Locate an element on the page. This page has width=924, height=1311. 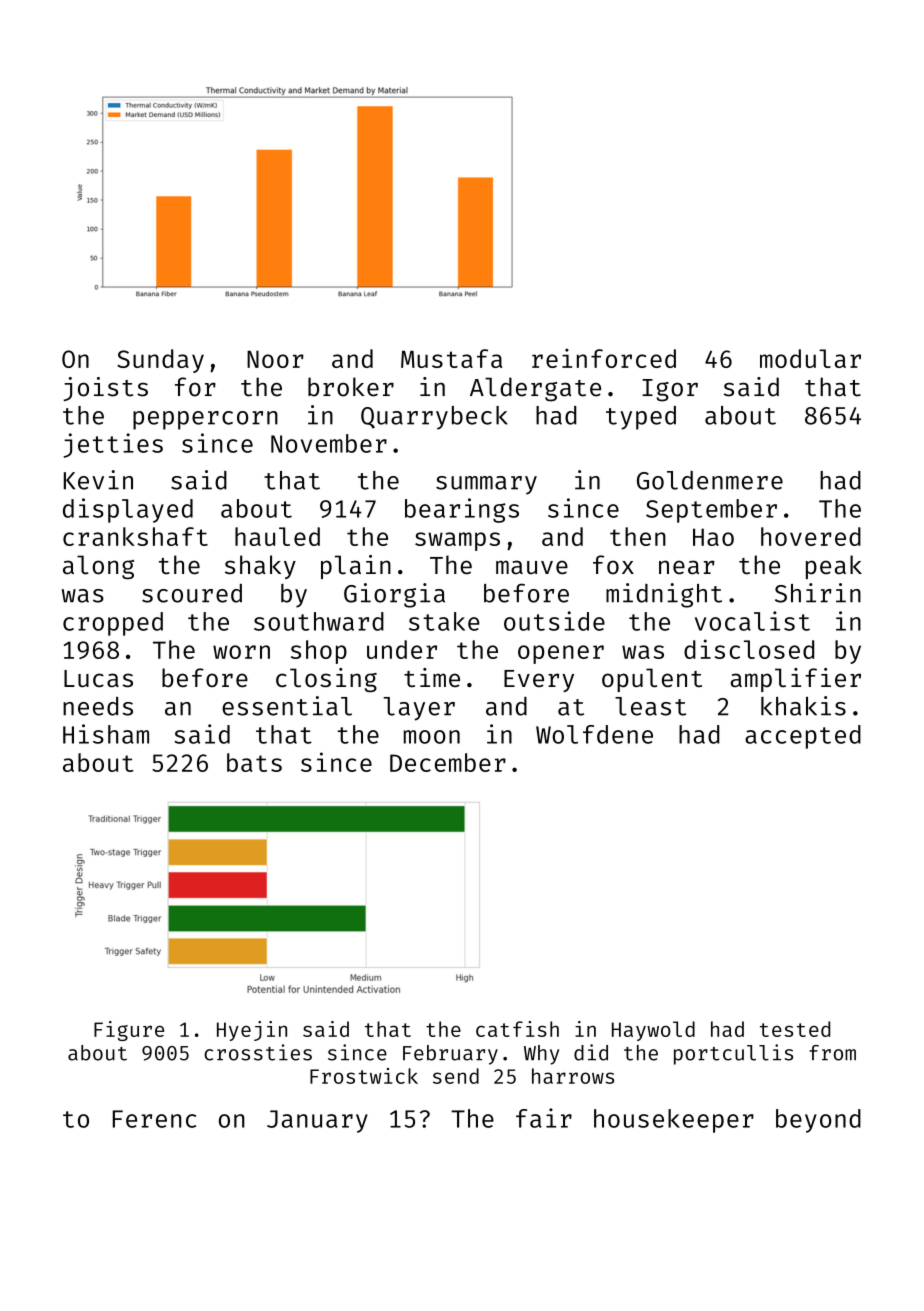
accepted is located at coordinates (803, 737).
